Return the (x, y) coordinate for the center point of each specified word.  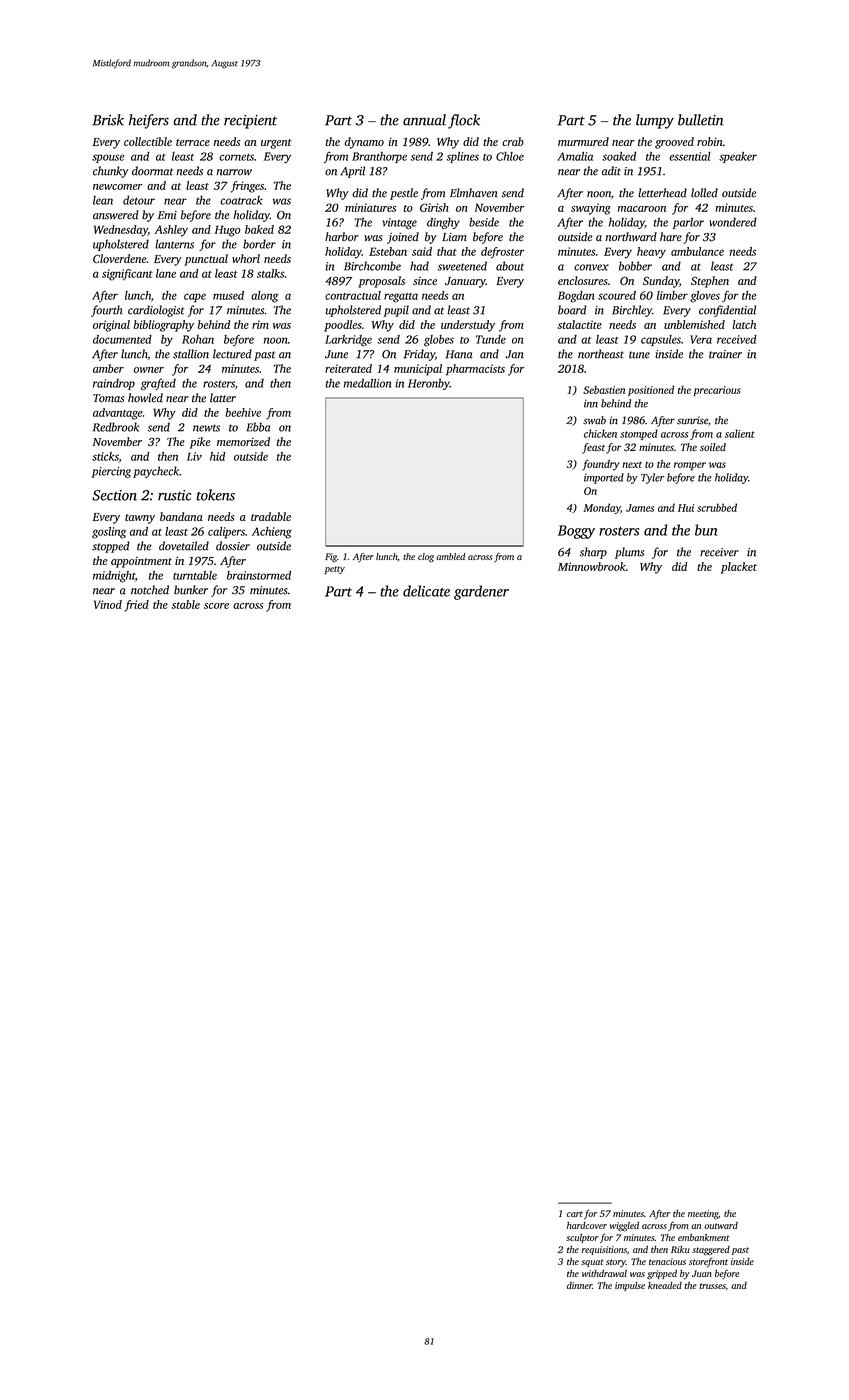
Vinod (108, 604)
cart (575, 1214)
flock (464, 121)
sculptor (582, 1238)
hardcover (587, 1225)
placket (739, 568)
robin (710, 141)
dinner (579, 1285)
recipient (250, 122)
